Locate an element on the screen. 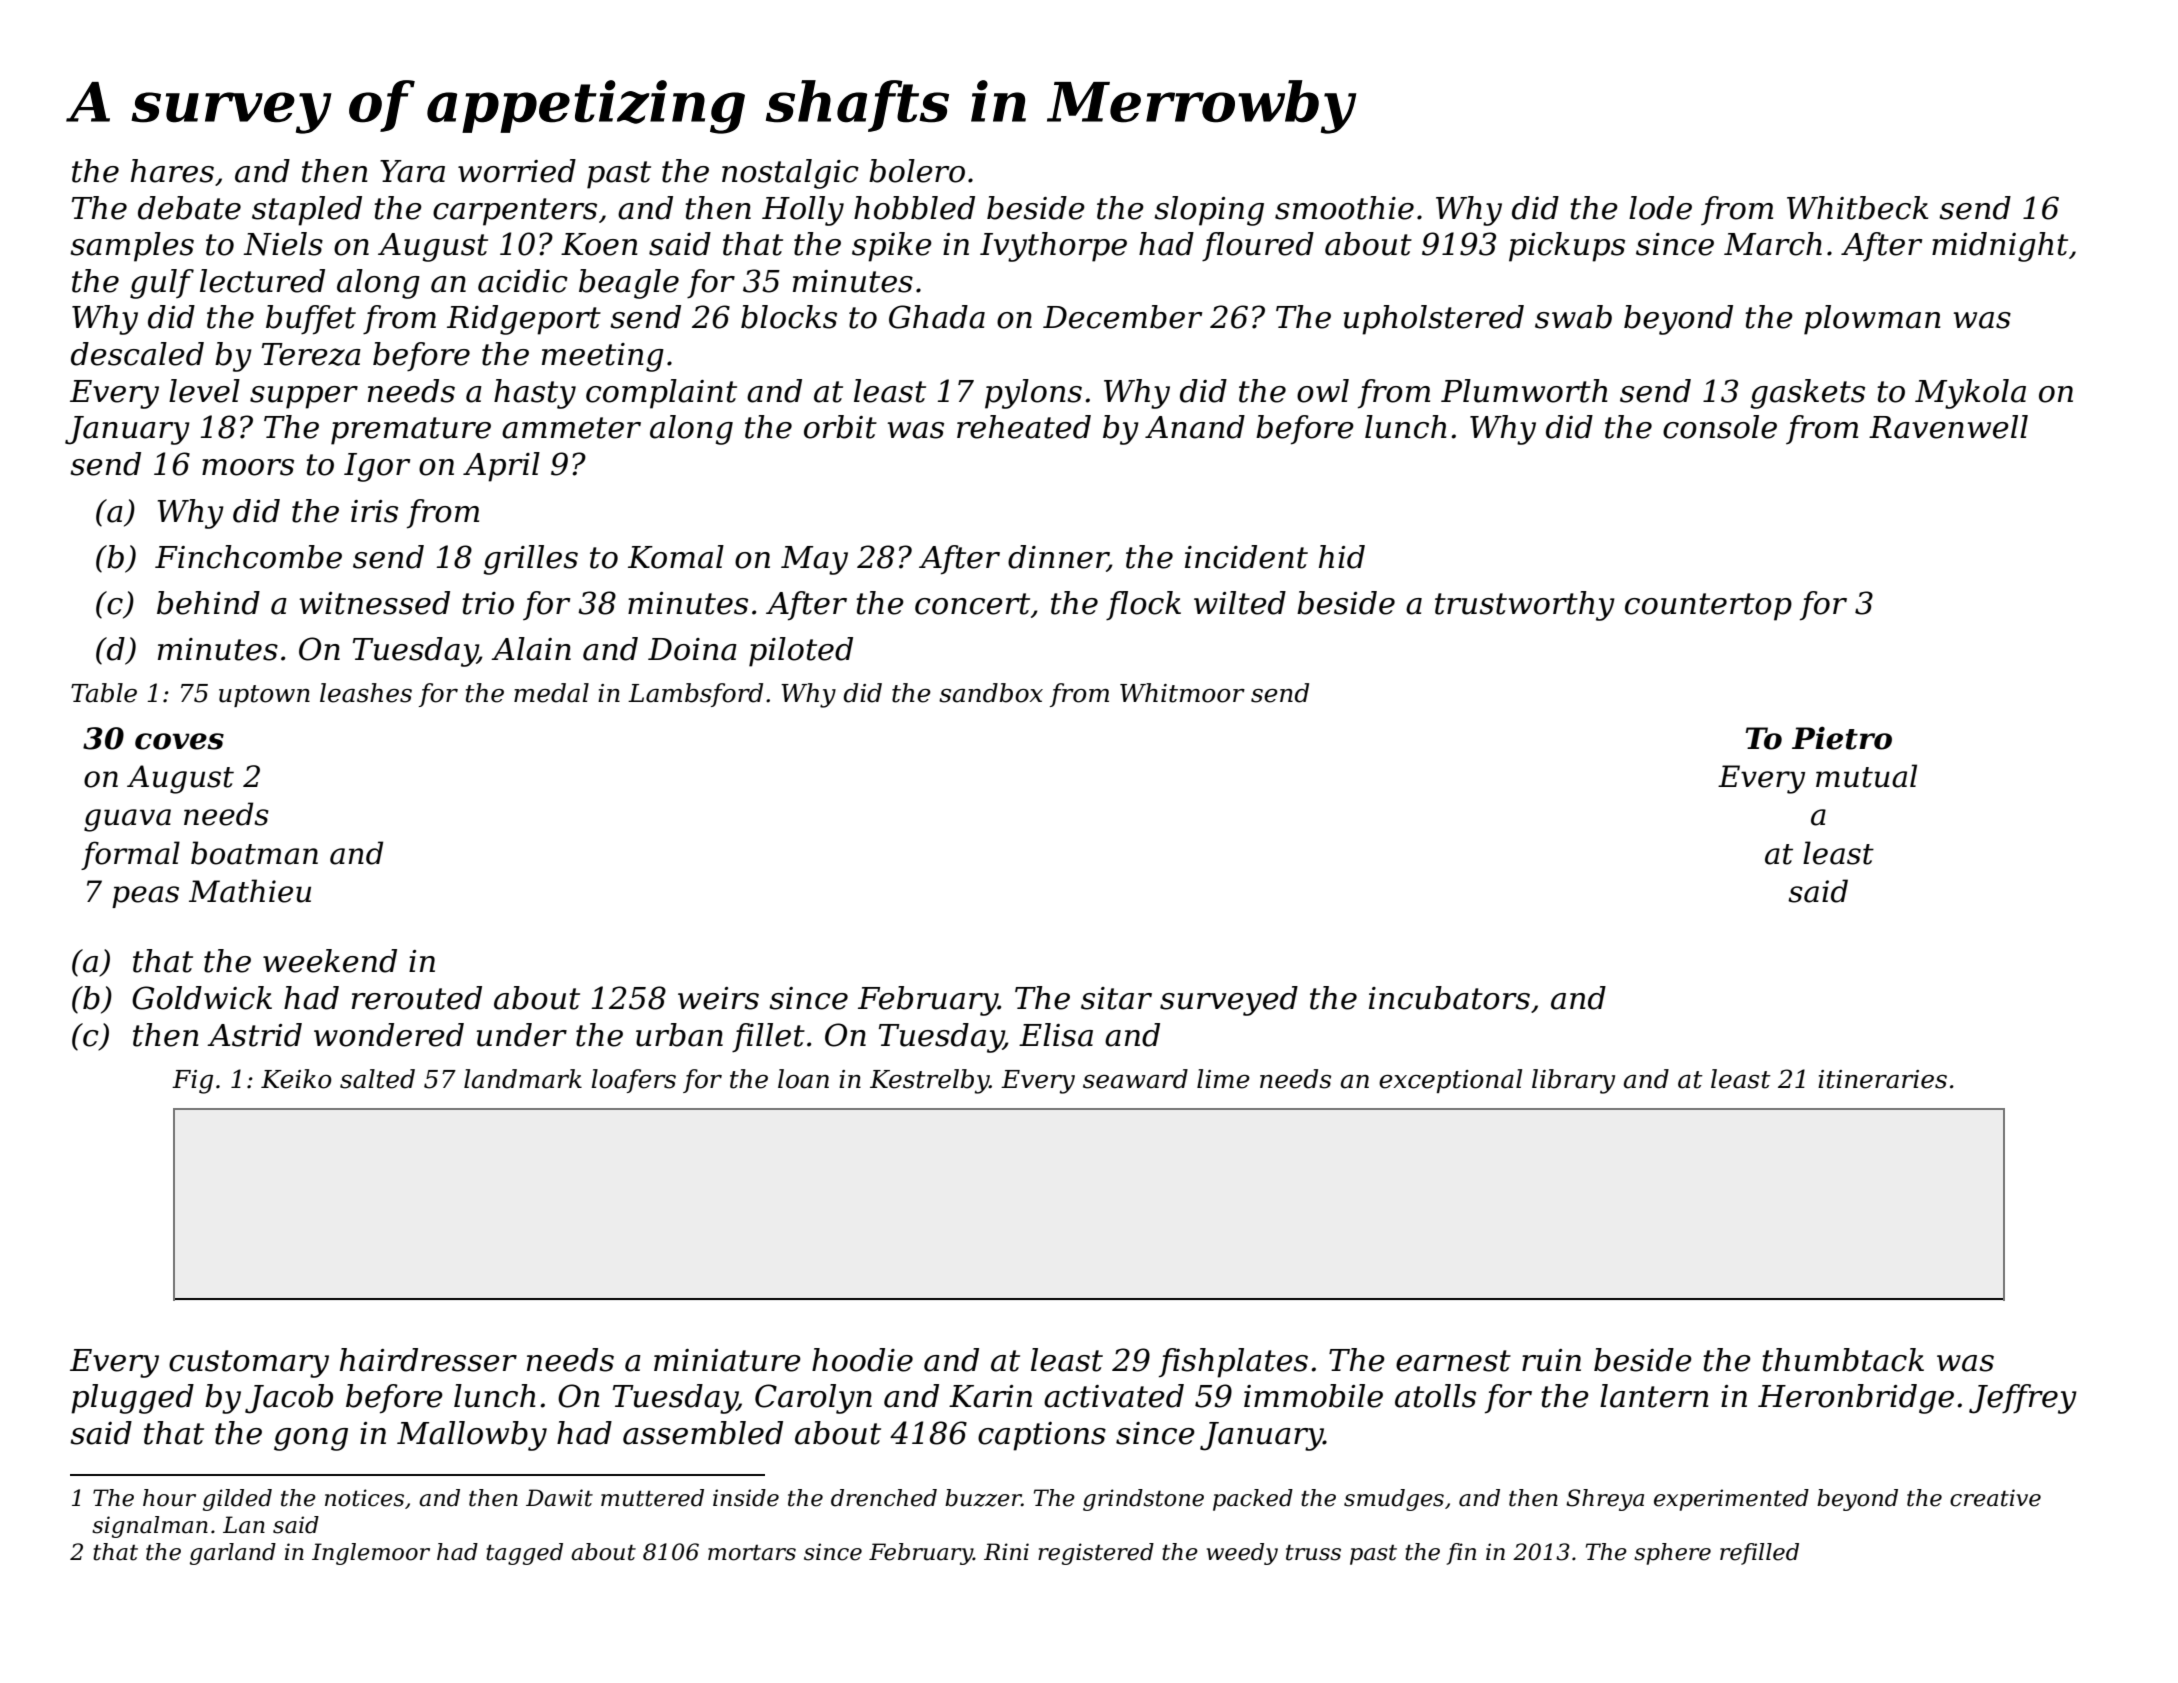  reheated is located at coordinates (1024, 427).
